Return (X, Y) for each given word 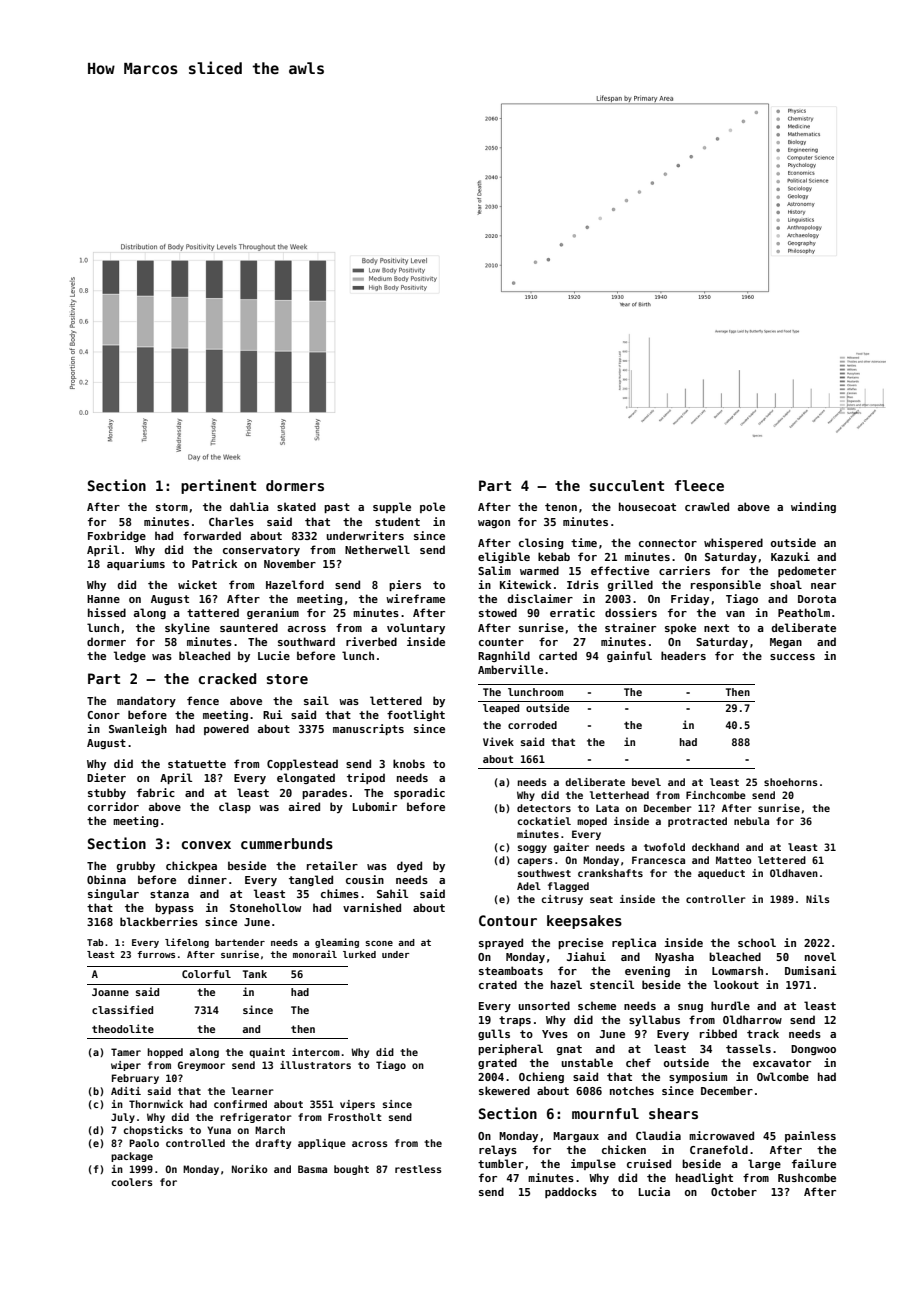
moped (592, 822)
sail (316, 700)
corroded (532, 725)
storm (172, 507)
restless (418, 1169)
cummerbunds (287, 843)
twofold (664, 847)
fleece (699, 485)
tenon (561, 507)
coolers (132, 1182)
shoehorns (791, 782)
